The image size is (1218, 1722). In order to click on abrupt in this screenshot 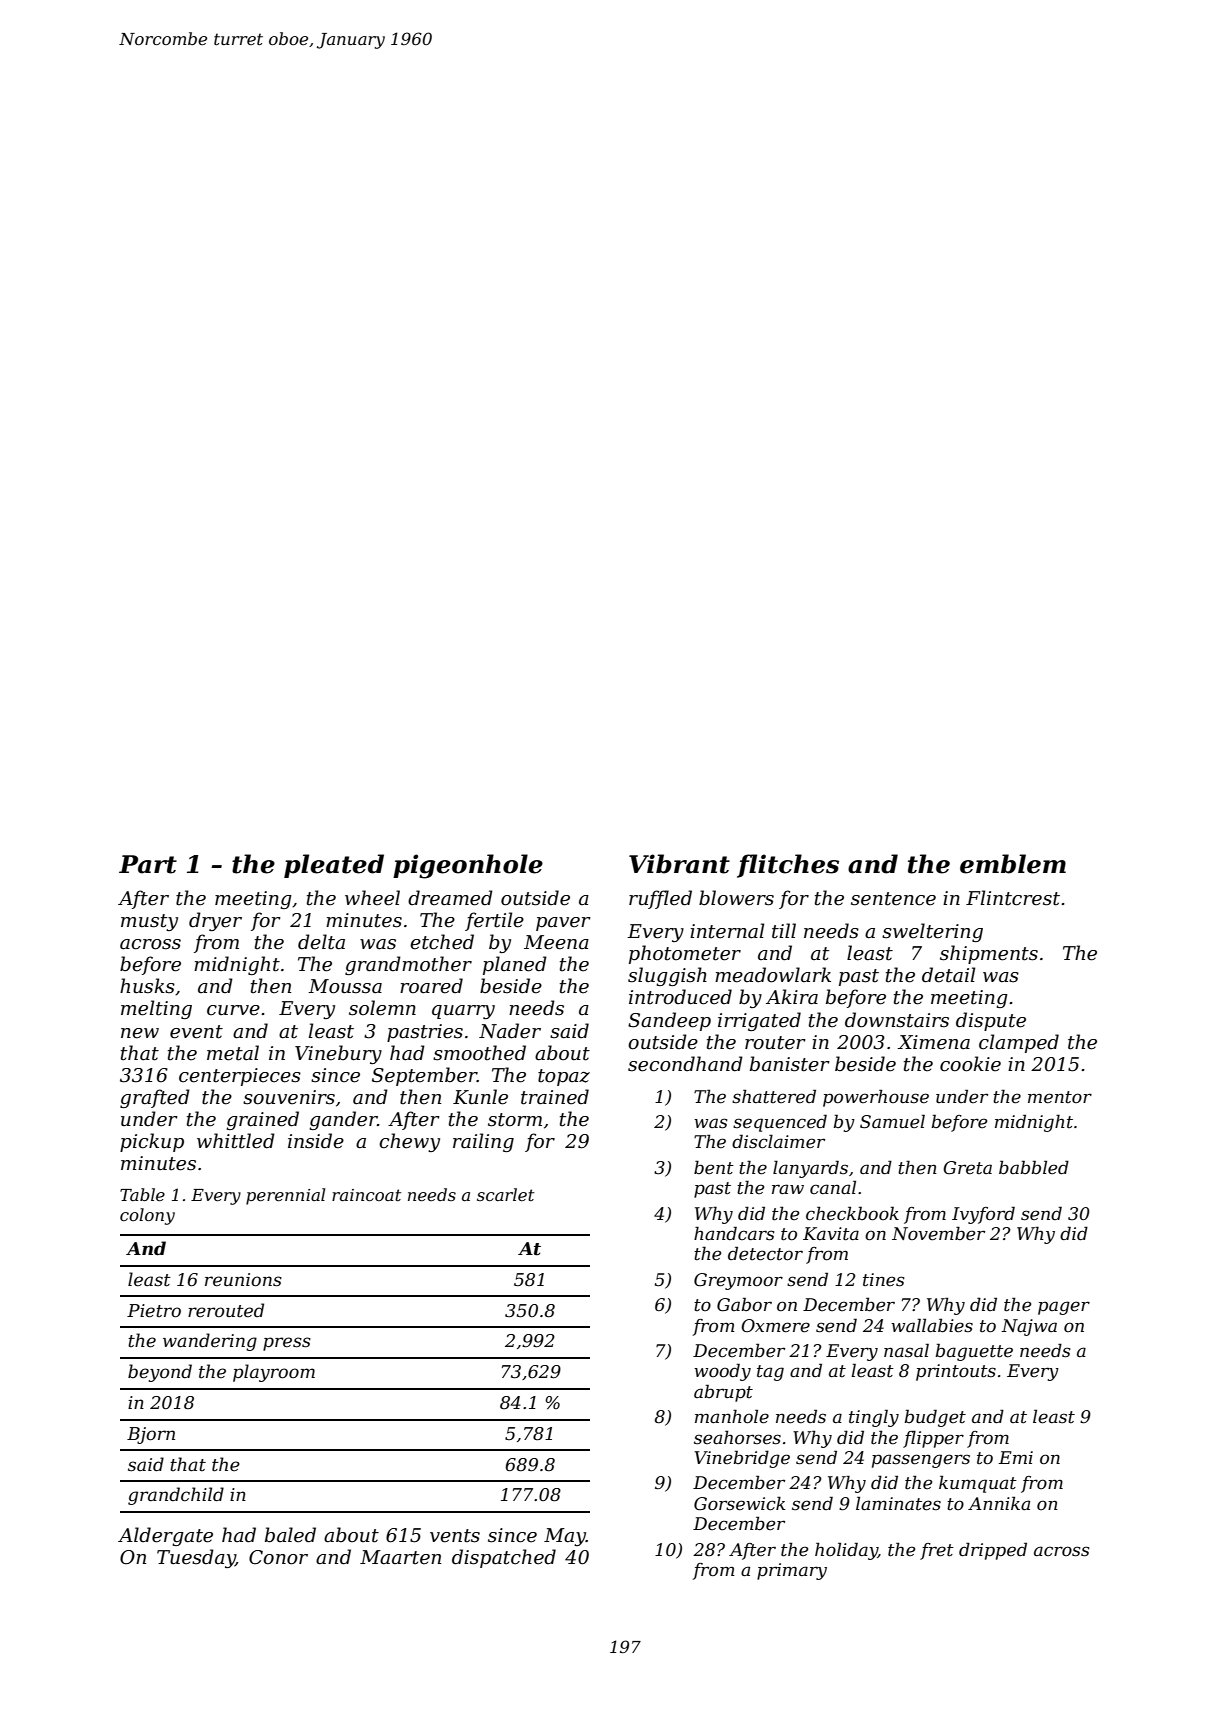, I will do `click(723, 1393)`.
